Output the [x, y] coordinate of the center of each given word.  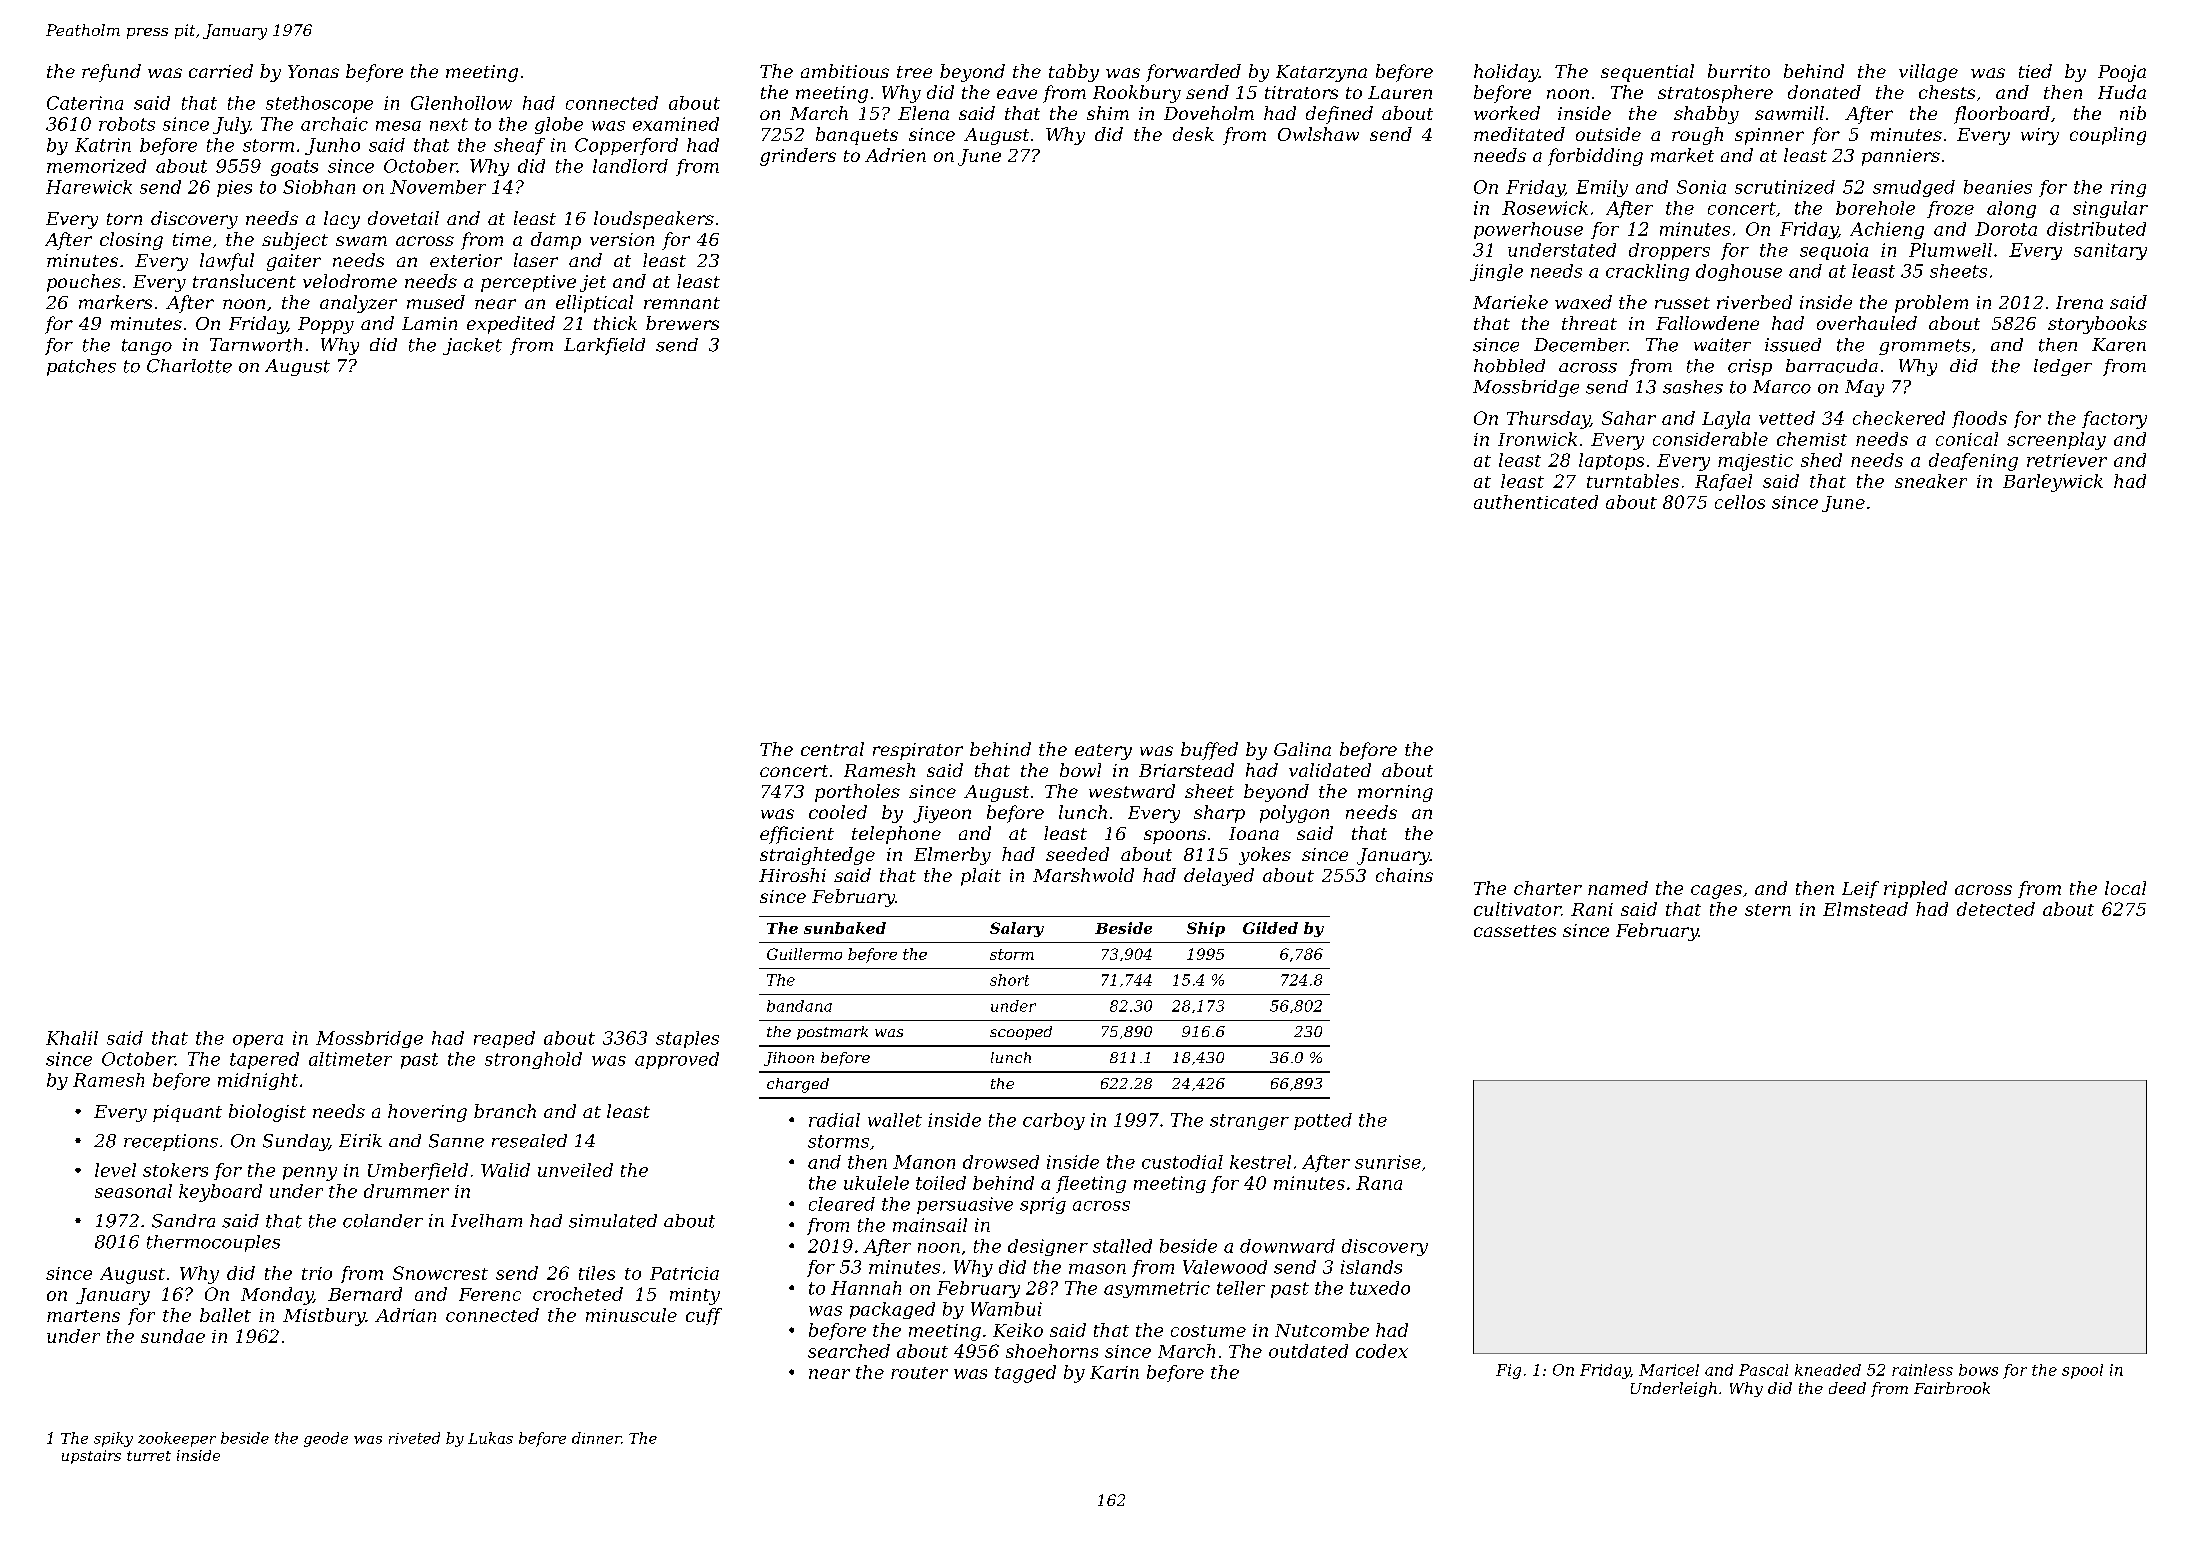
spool [2082, 1371]
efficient [797, 835]
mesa [398, 126]
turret [149, 1456]
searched [849, 1351]
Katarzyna [1321, 73]
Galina [1302, 749]
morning [1395, 793]
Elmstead [1865, 909]
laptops [1611, 461]
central [832, 749]
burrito [1739, 71]
